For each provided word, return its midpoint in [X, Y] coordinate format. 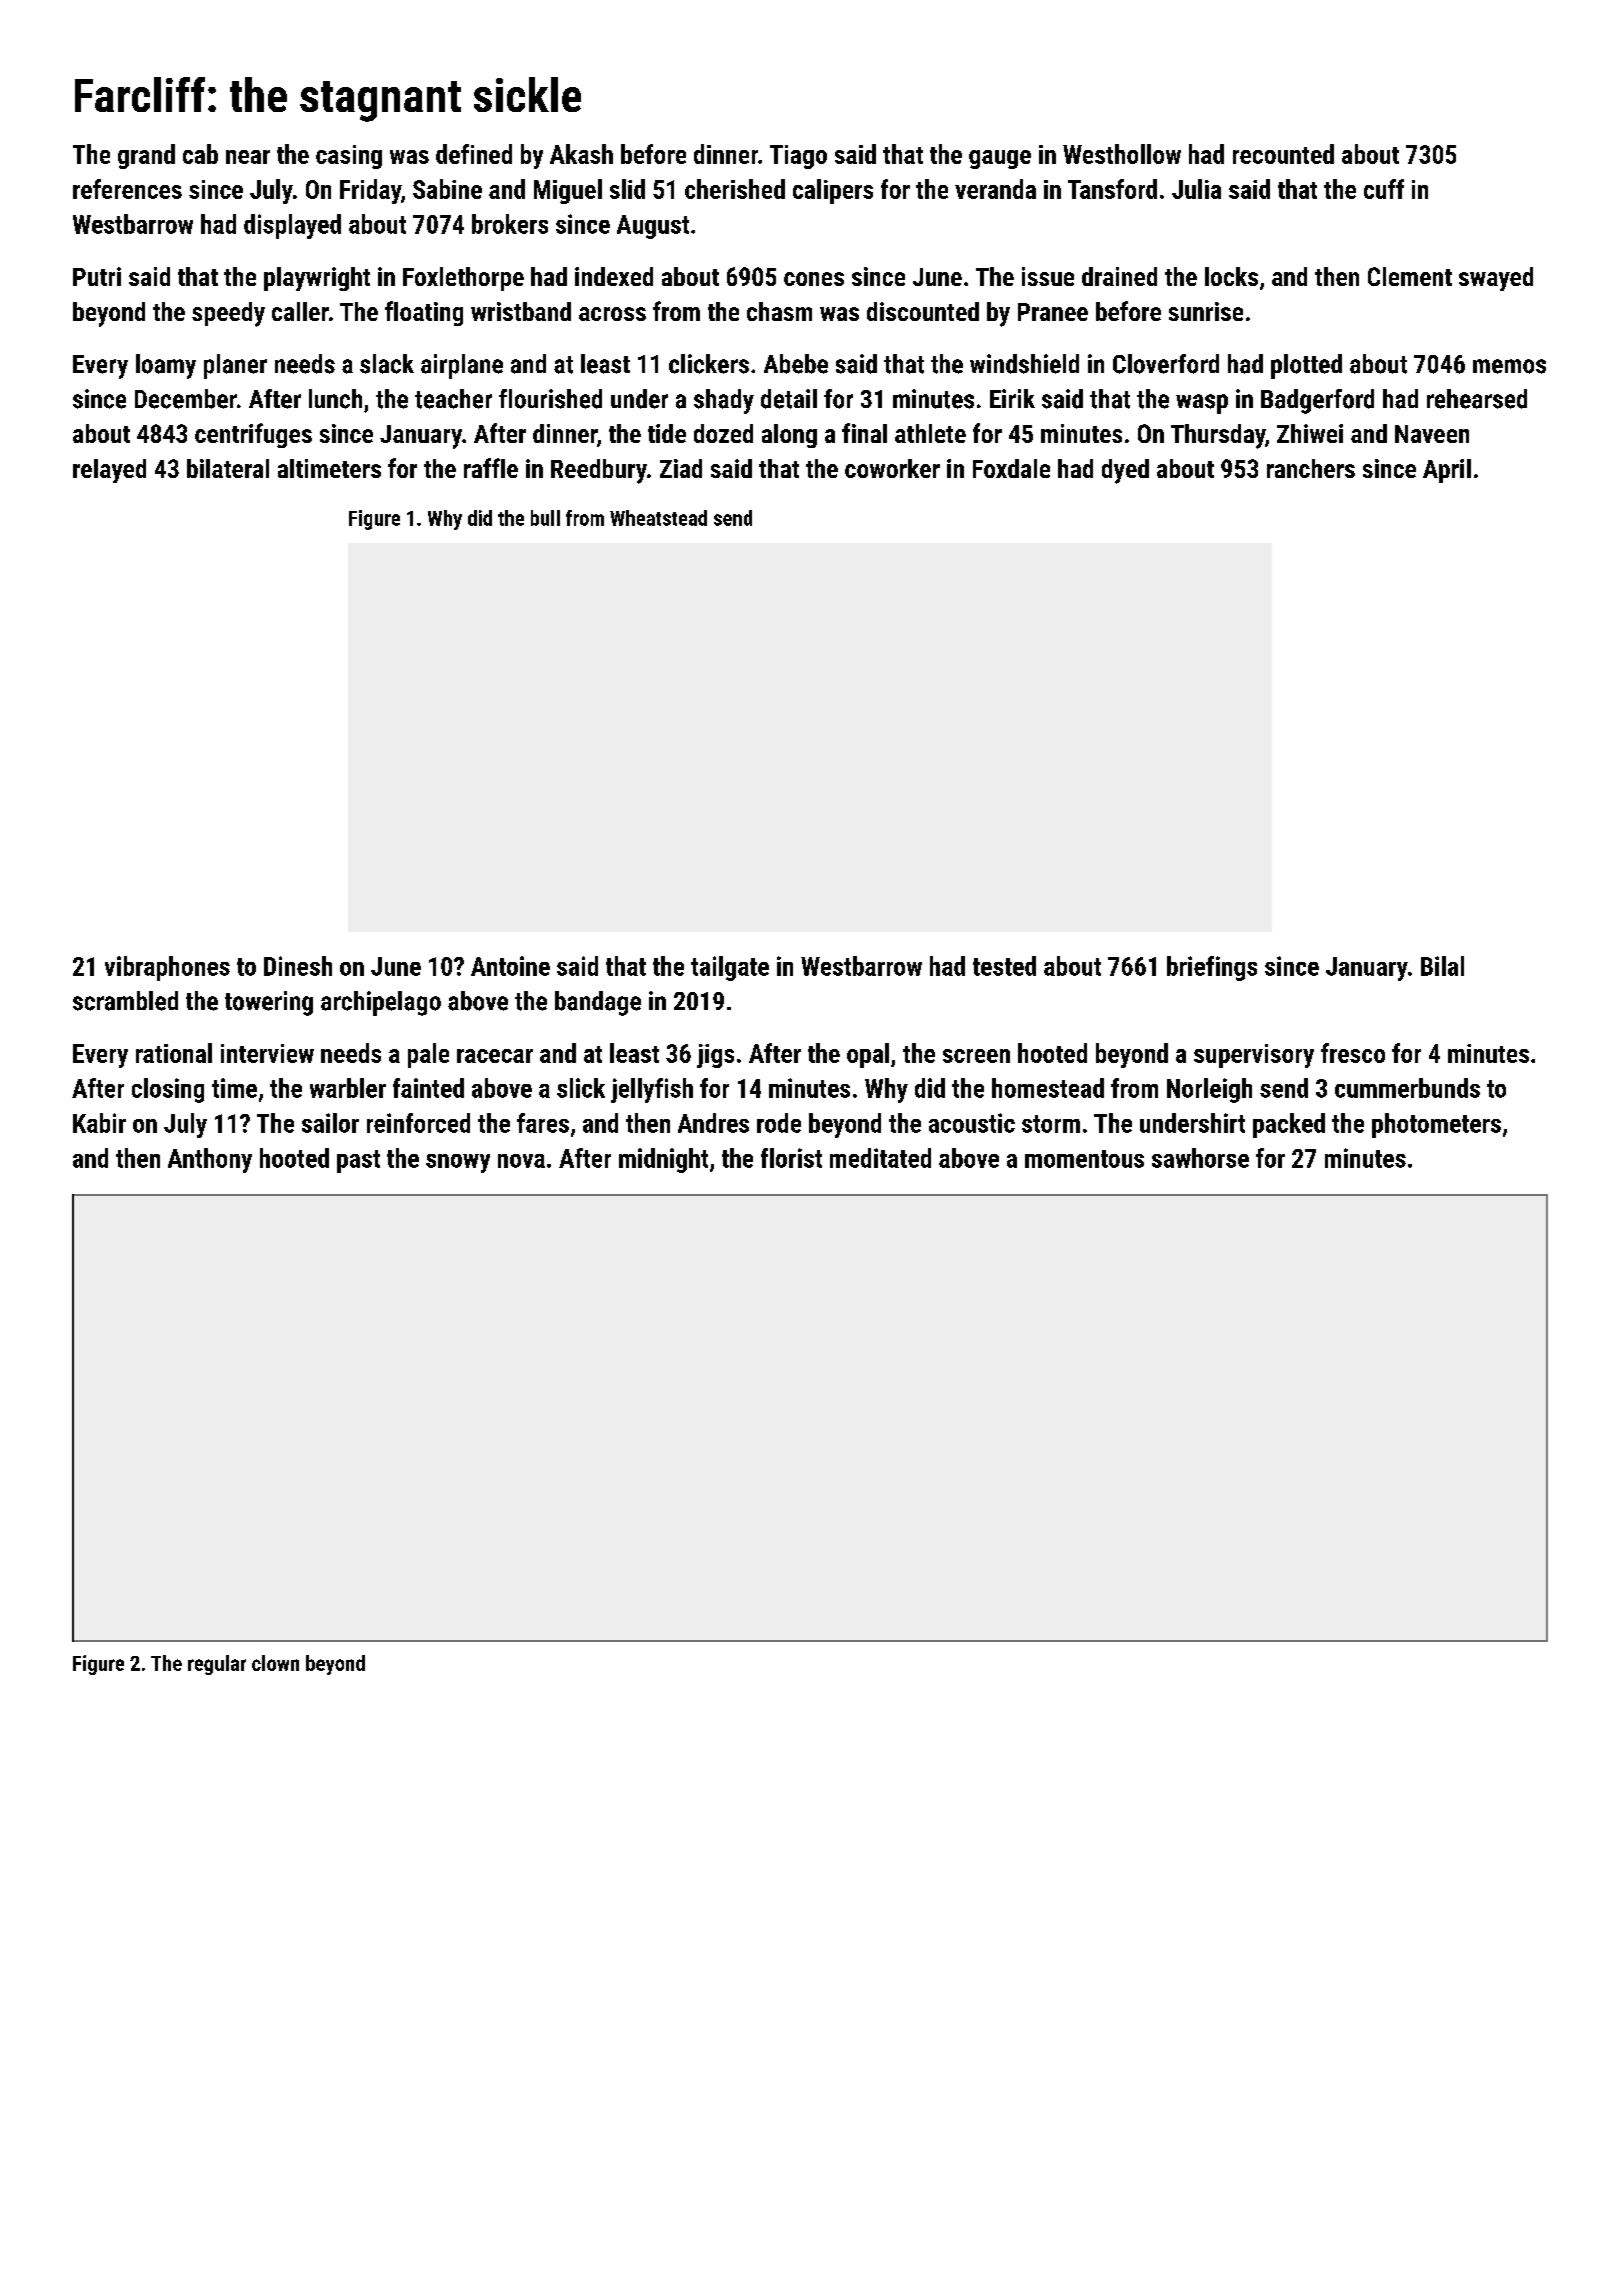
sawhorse [1200, 1158]
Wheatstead [658, 518]
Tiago [798, 157]
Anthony [210, 1160]
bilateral [228, 468]
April [1447, 471]
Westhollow [1122, 154]
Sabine [447, 189]
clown [275, 1663]
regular [217, 1665]
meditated [880, 1158]
